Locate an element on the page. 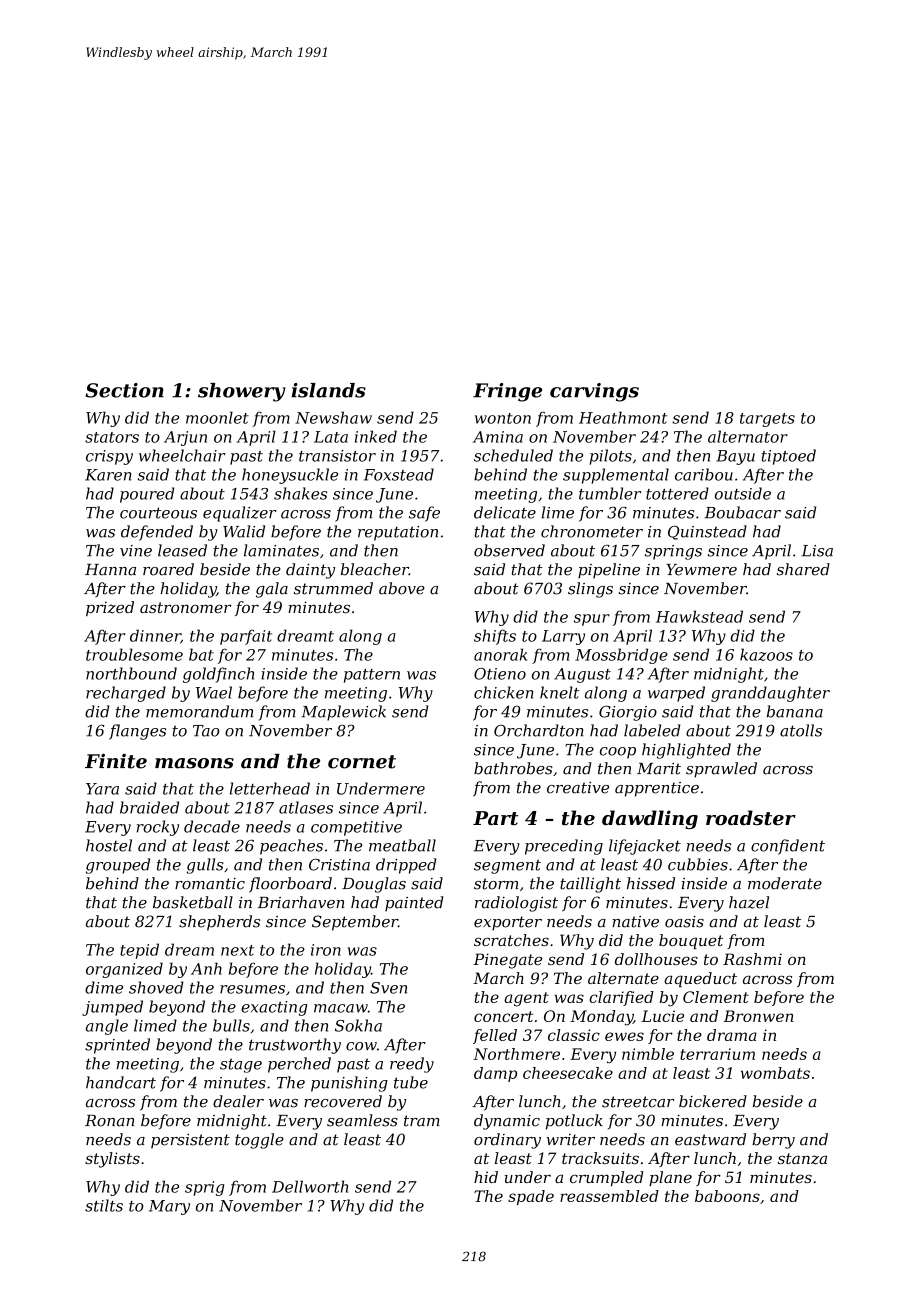  Sven is located at coordinates (388, 988).
